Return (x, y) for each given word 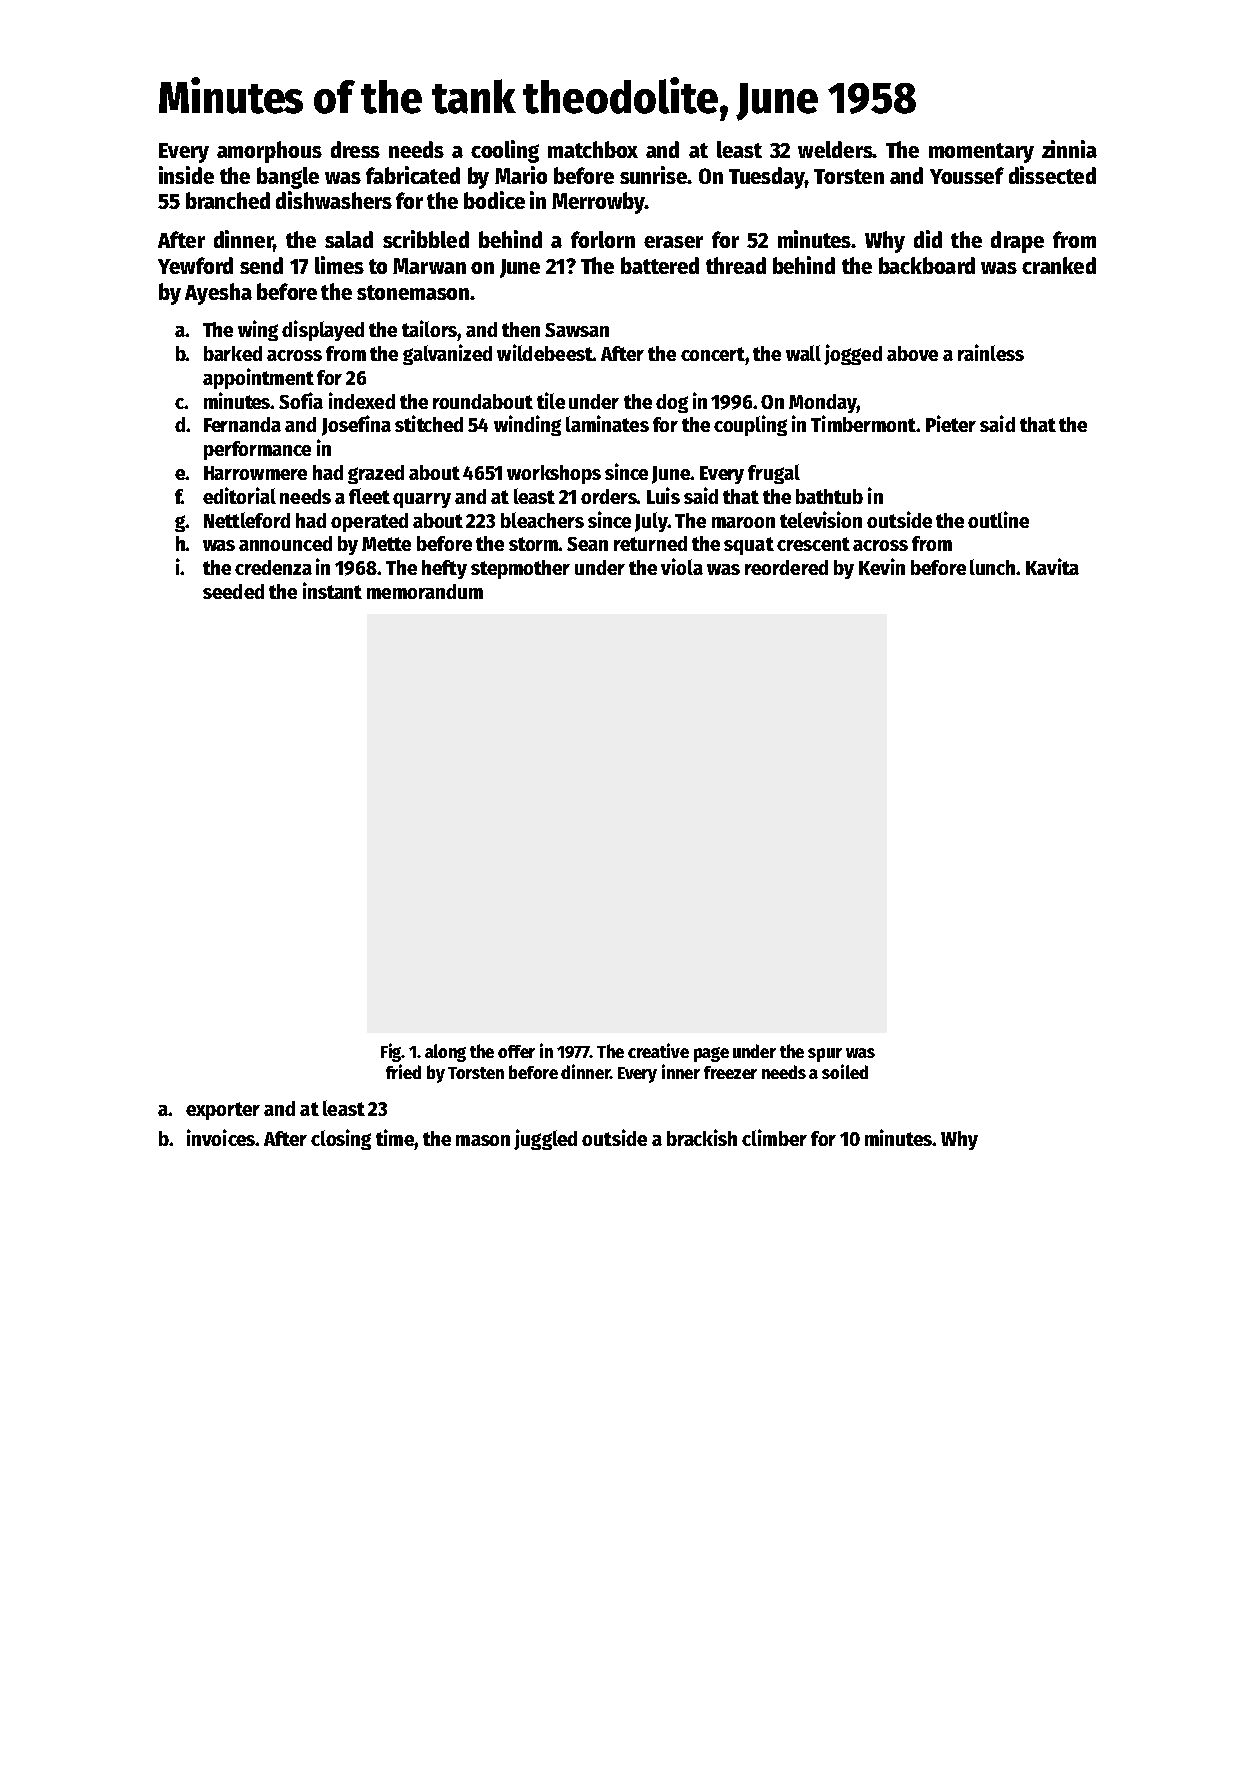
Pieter (951, 423)
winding (527, 425)
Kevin (882, 566)
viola (682, 566)
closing (341, 1139)
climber (774, 1137)
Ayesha (218, 294)
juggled (545, 1139)
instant (332, 590)
